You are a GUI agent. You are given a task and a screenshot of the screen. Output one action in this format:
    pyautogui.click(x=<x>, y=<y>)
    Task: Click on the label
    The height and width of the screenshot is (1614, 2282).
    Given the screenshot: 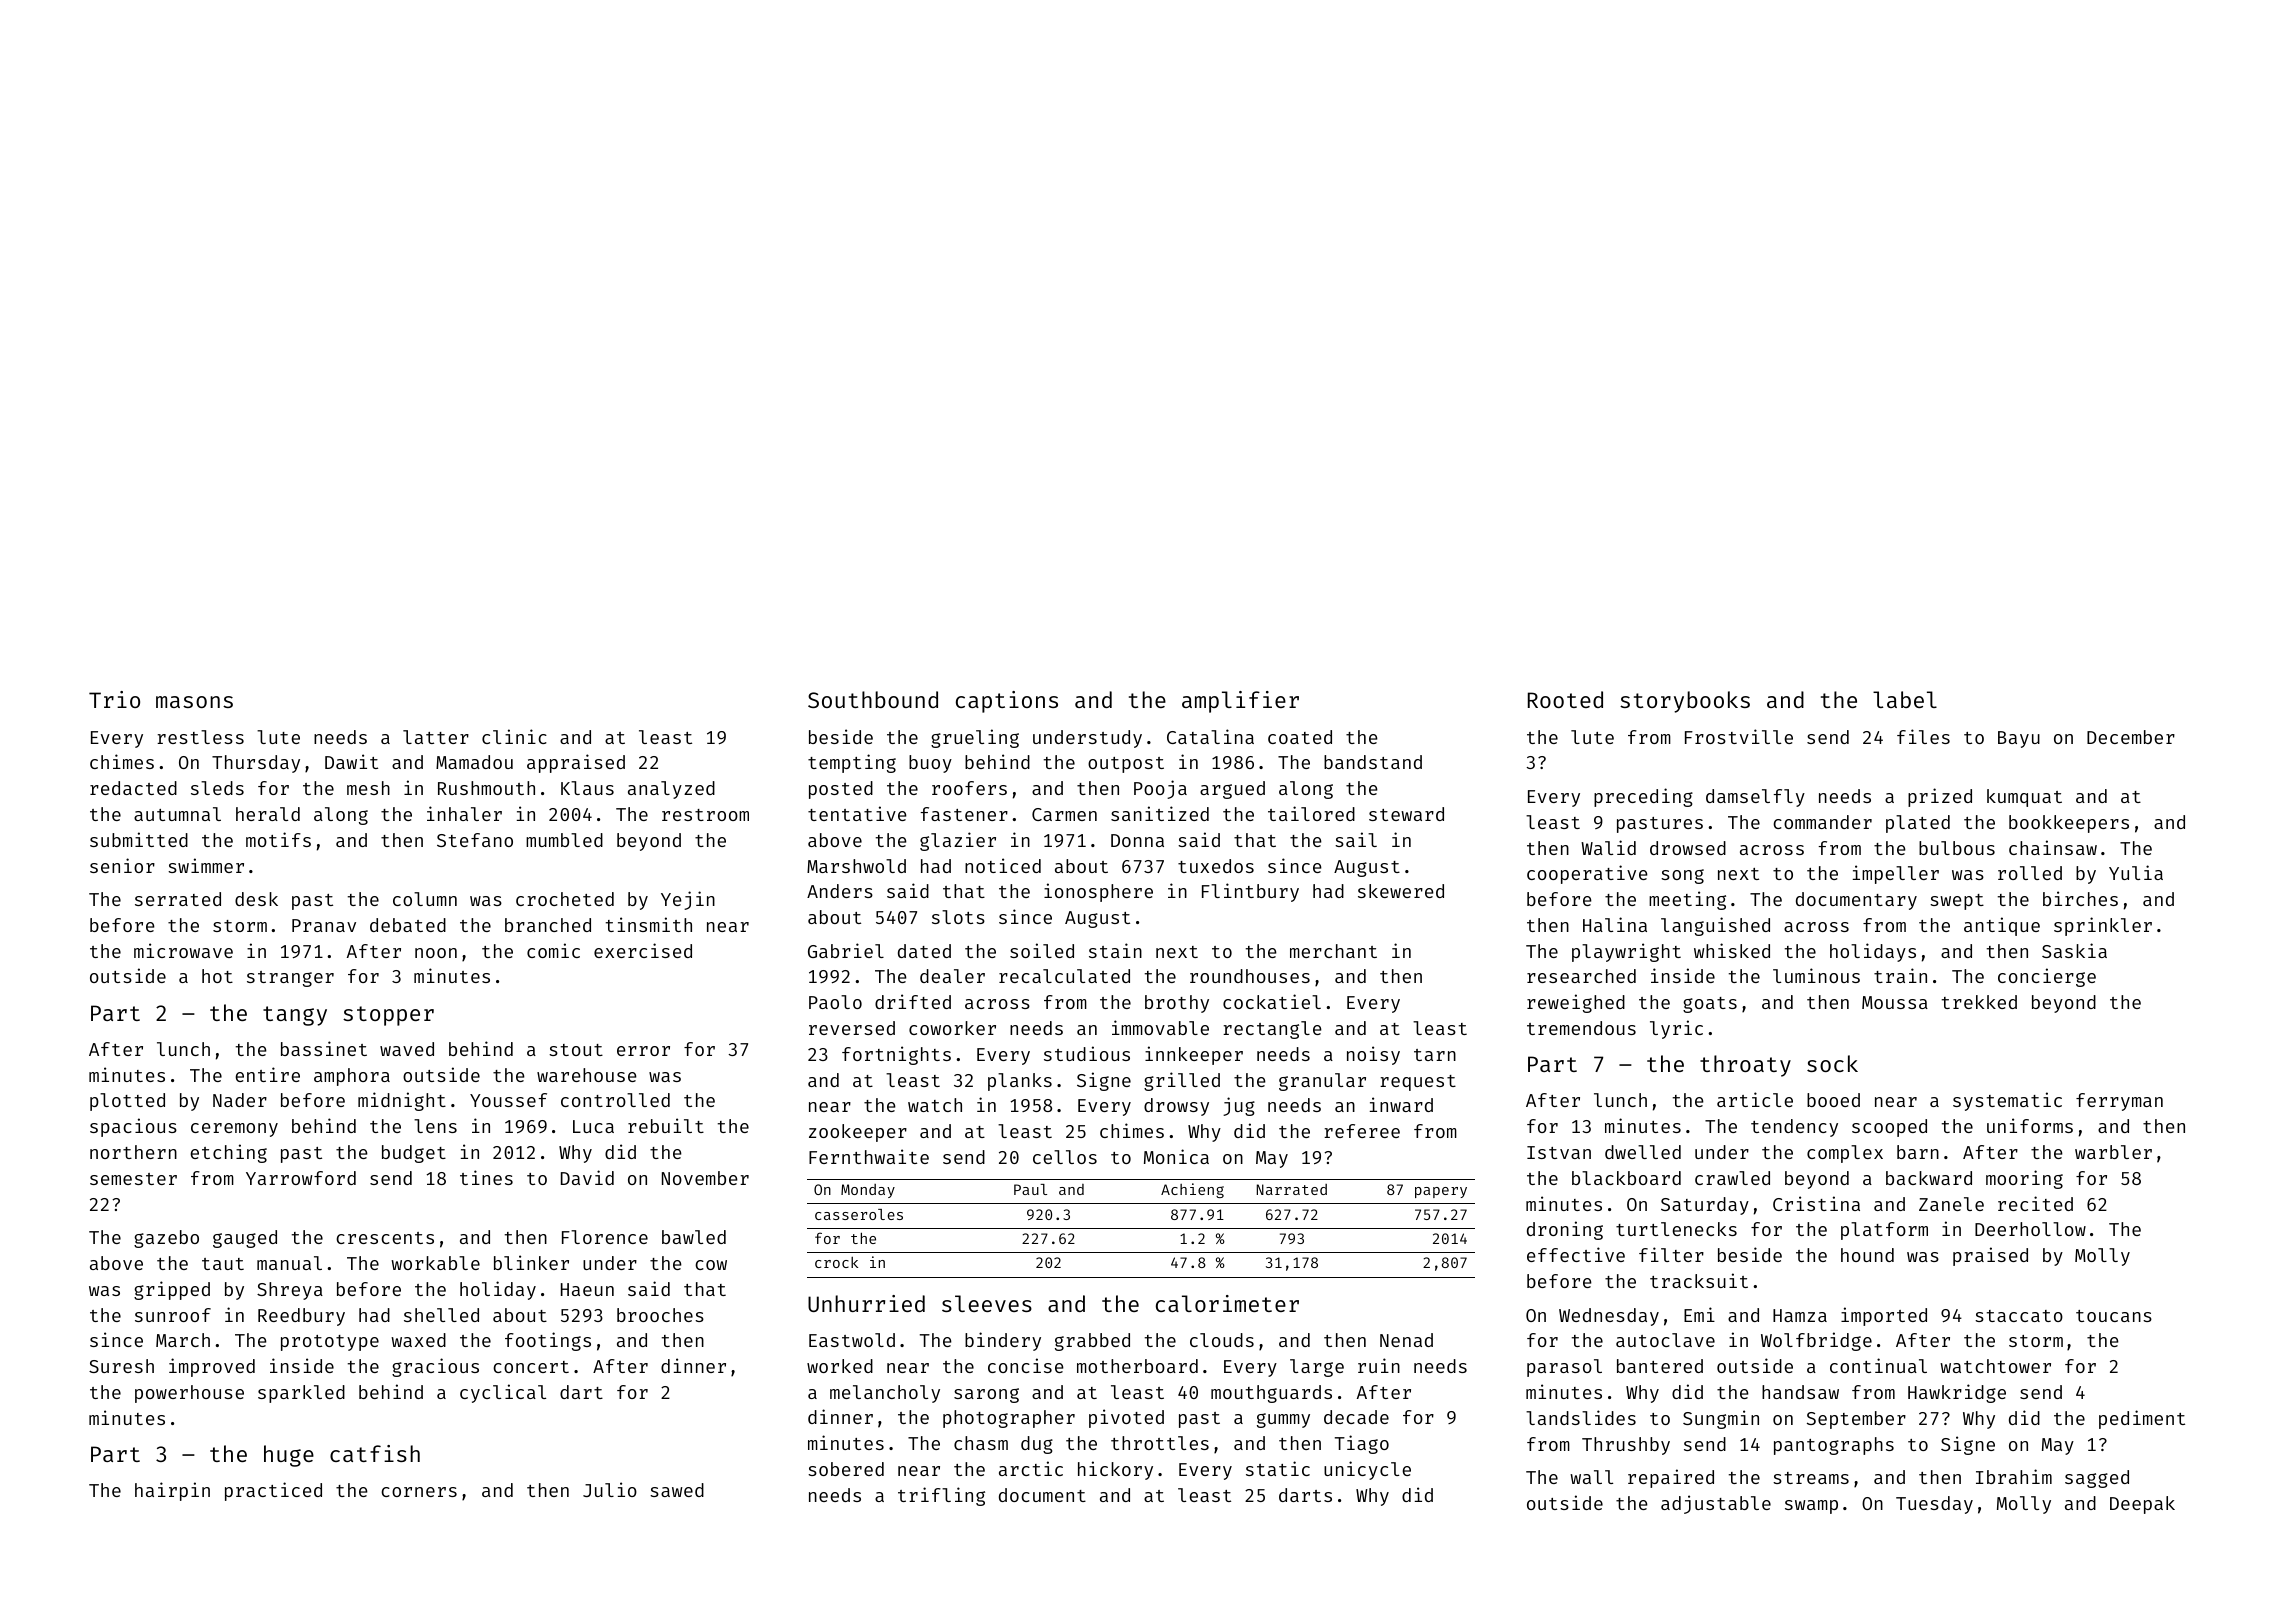 What is the action you would take?
    pyautogui.click(x=1905, y=699)
